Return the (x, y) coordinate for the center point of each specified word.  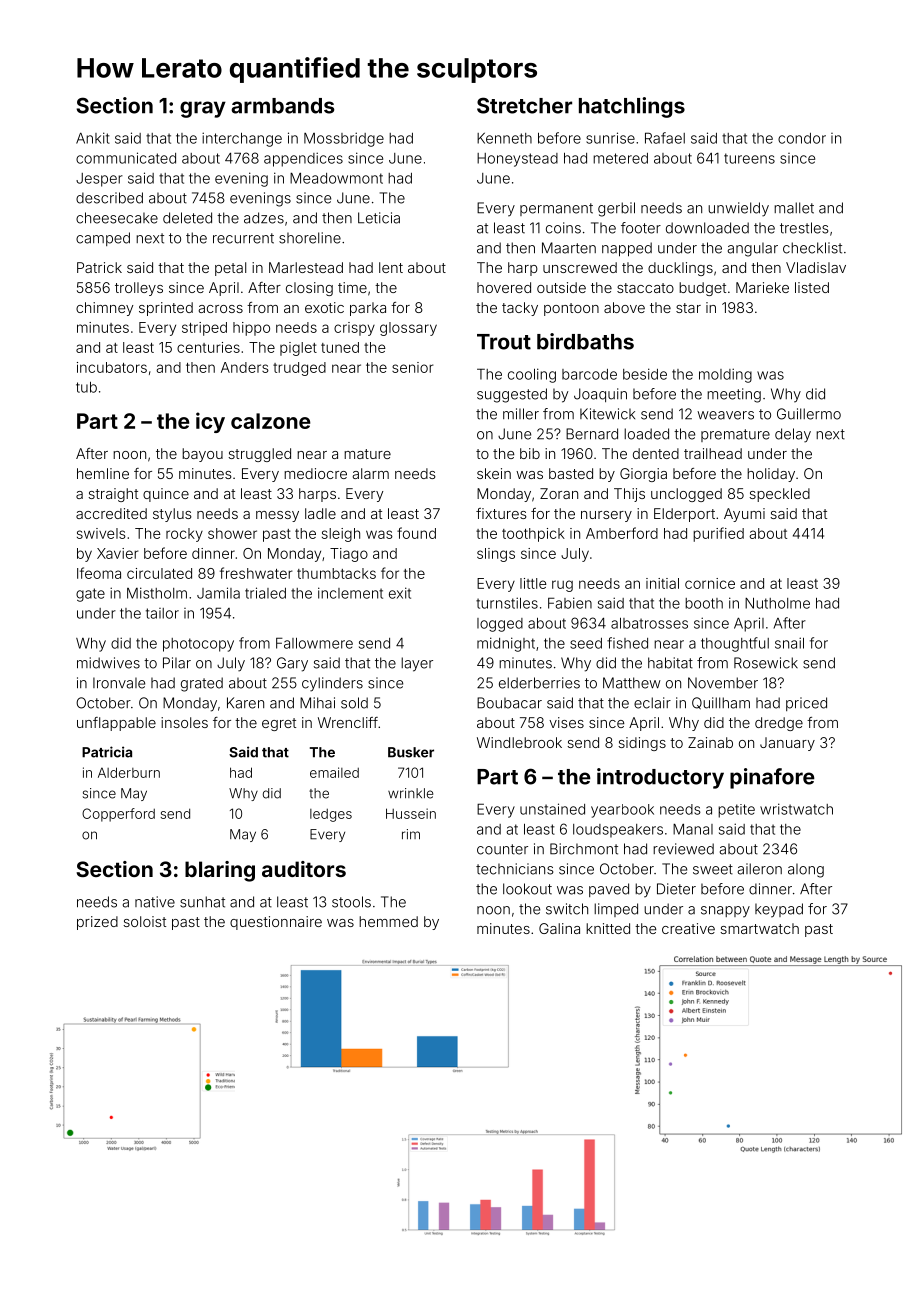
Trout (504, 342)
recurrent (243, 238)
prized (97, 923)
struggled (259, 455)
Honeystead (517, 160)
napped (627, 249)
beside (645, 374)
